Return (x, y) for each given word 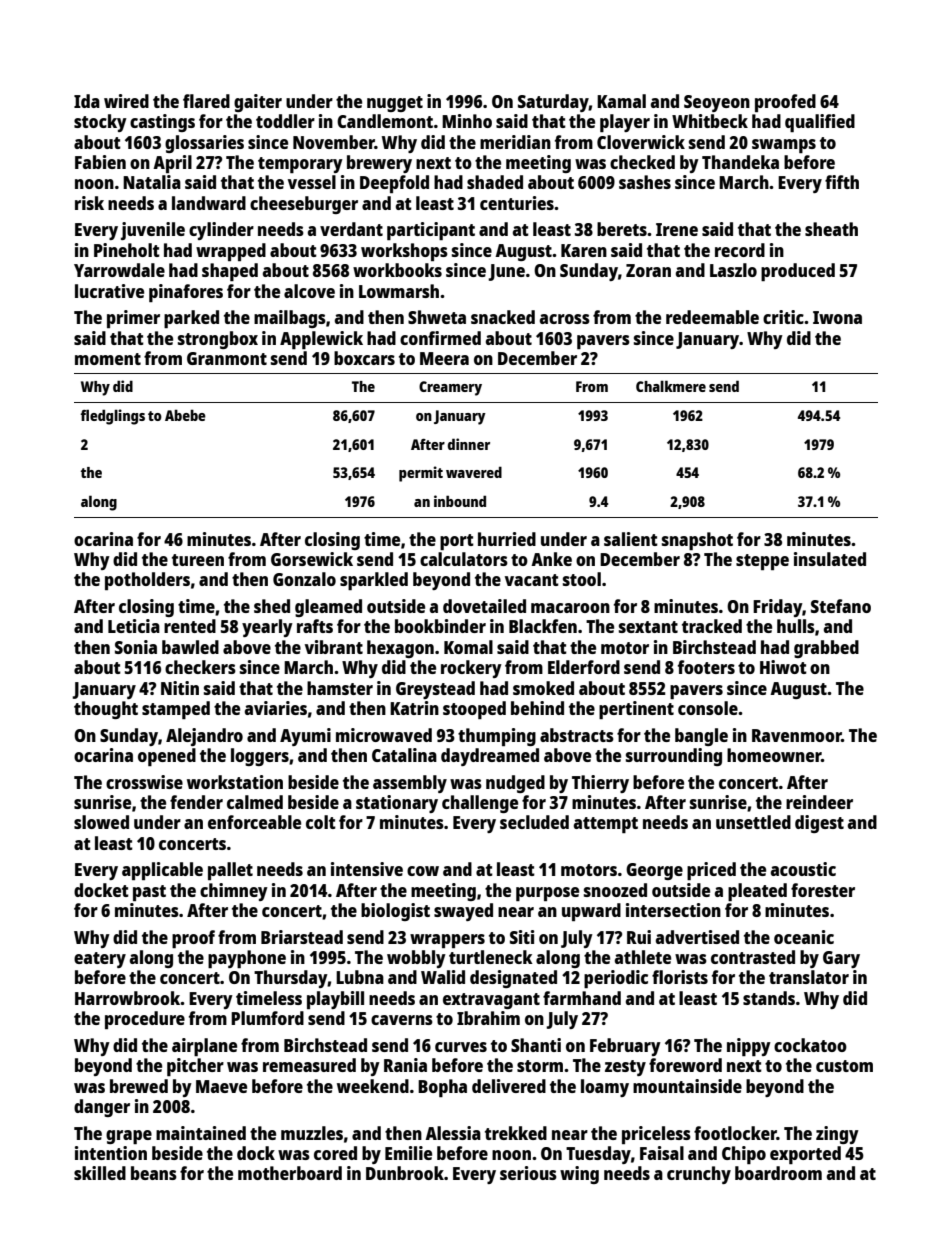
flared (206, 101)
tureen (198, 560)
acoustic (803, 869)
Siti (522, 937)
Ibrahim (488, 1018)
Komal (468, 647)
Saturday (553, 103)
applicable (162, 871)
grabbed (826, 649)
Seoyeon (717, 103)
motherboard (290, 1173)
